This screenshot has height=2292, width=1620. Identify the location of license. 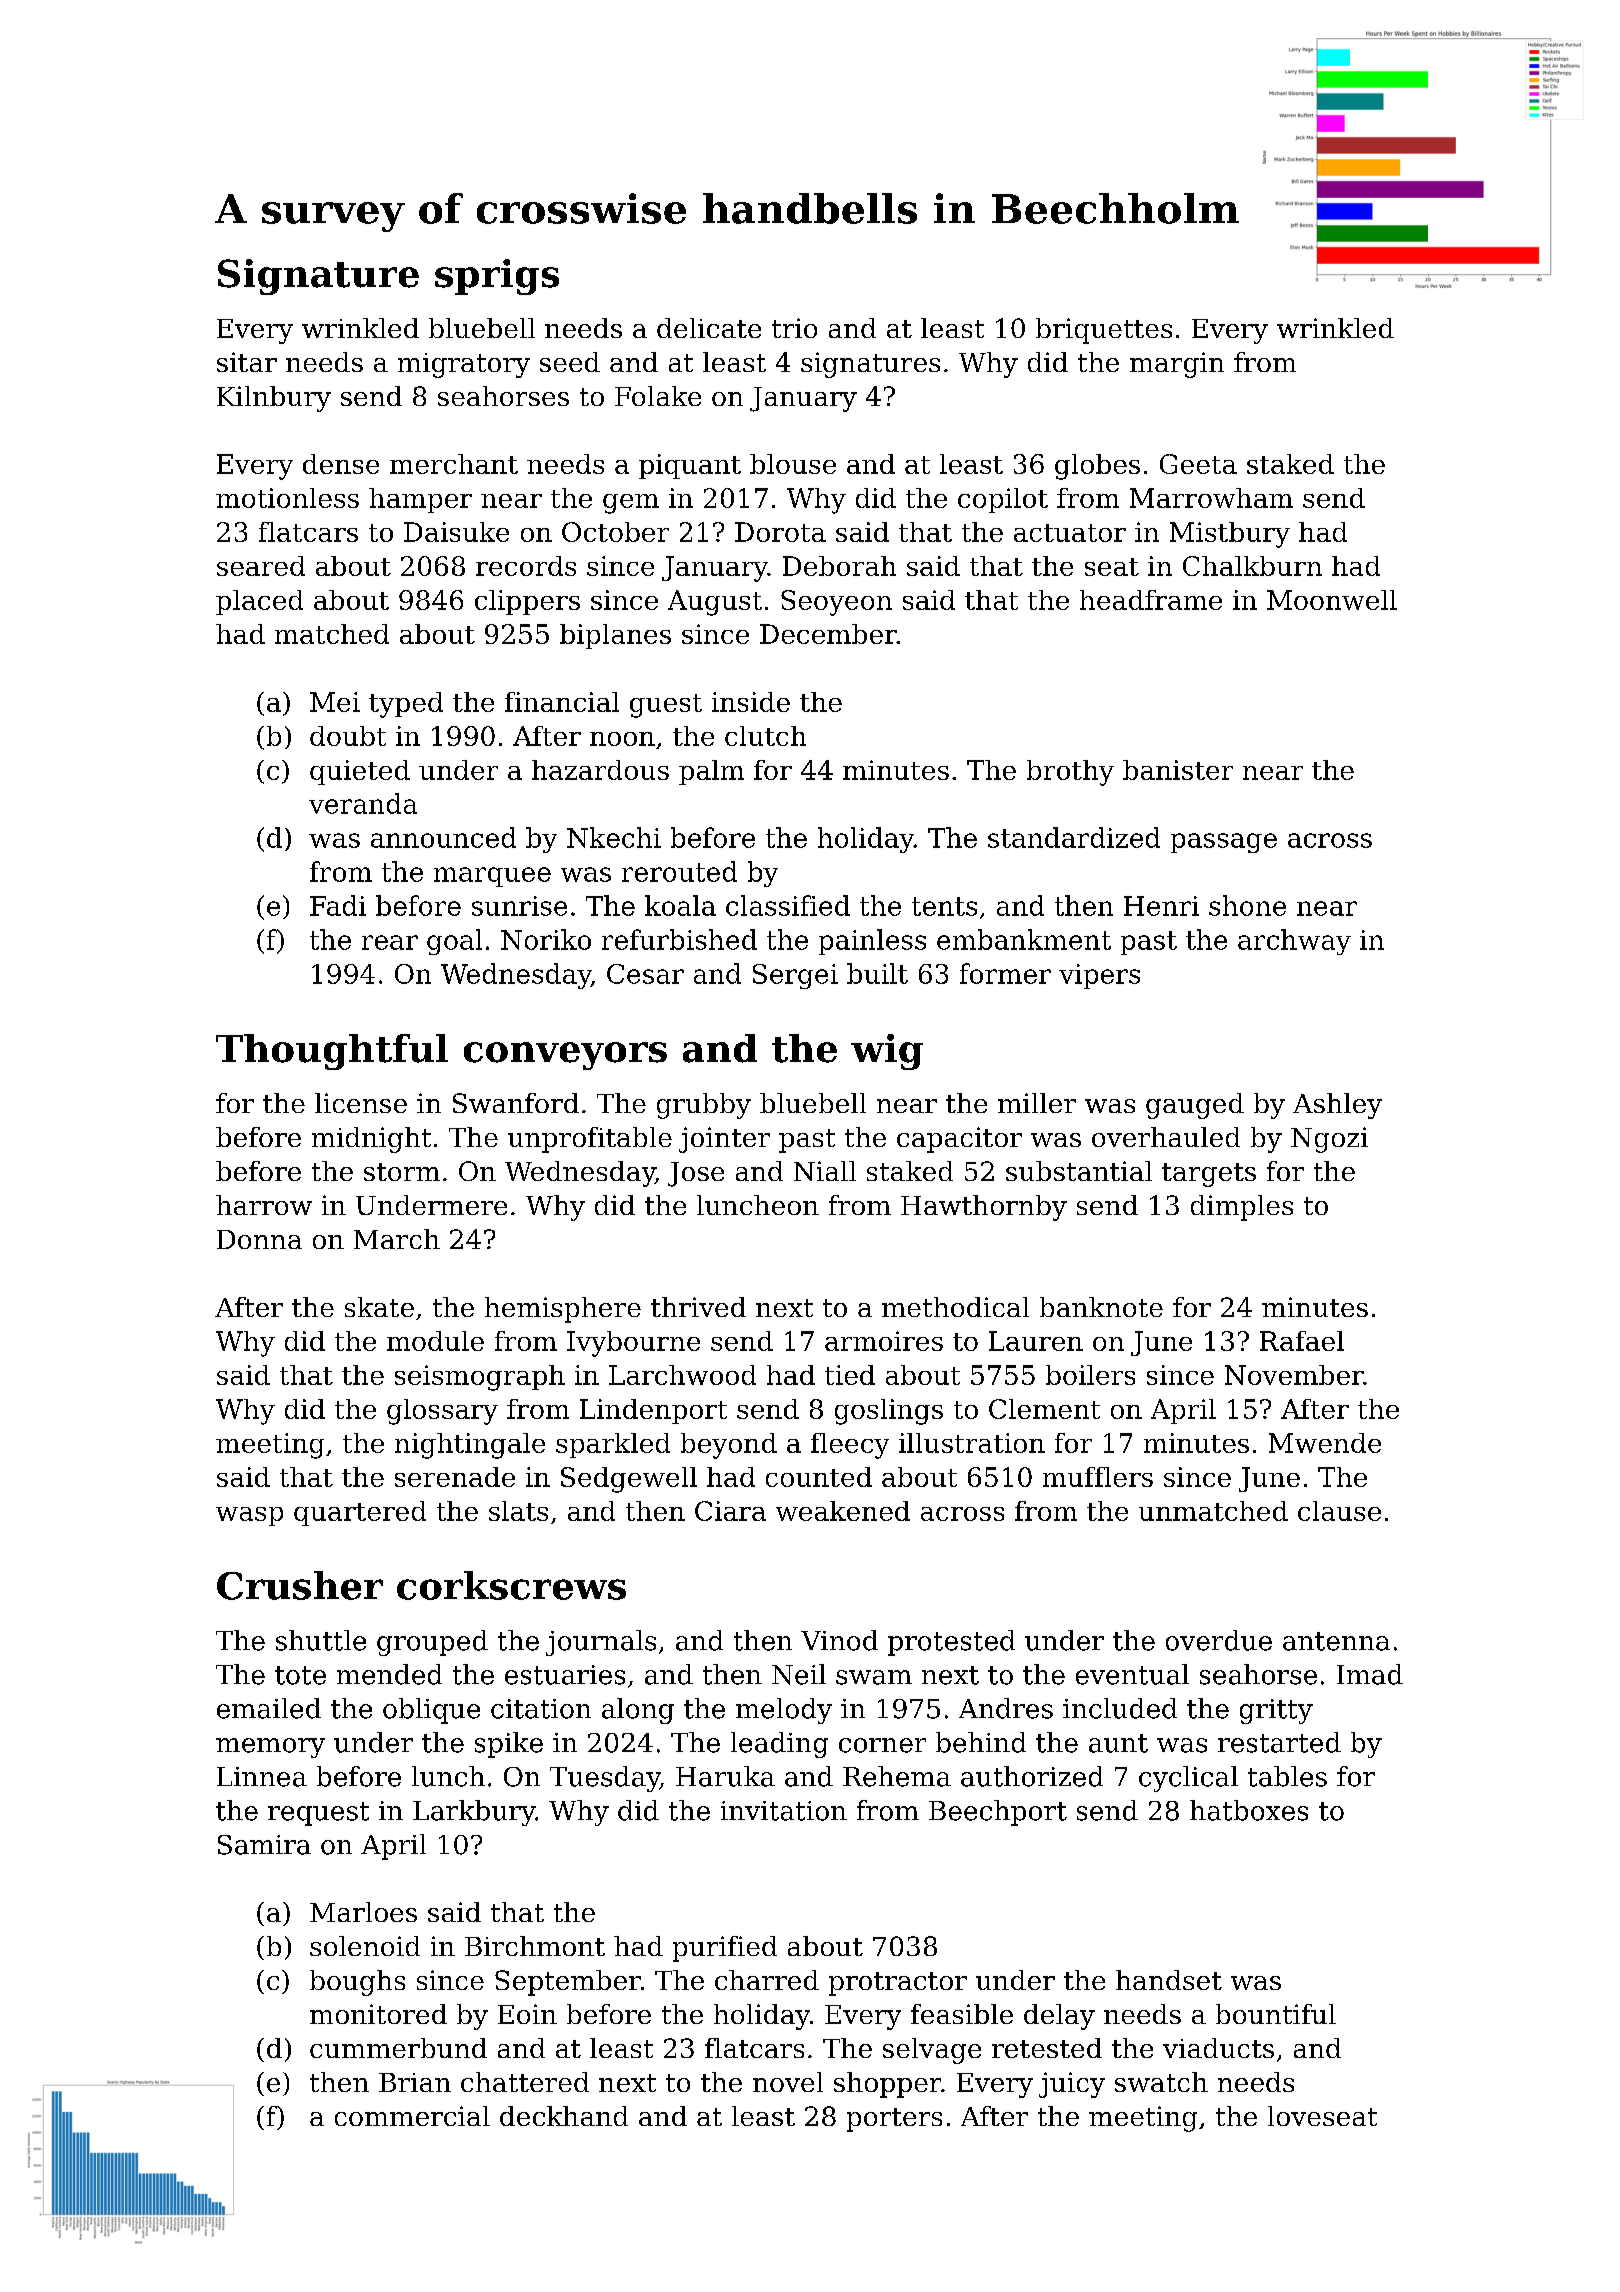
(361, 1103).
